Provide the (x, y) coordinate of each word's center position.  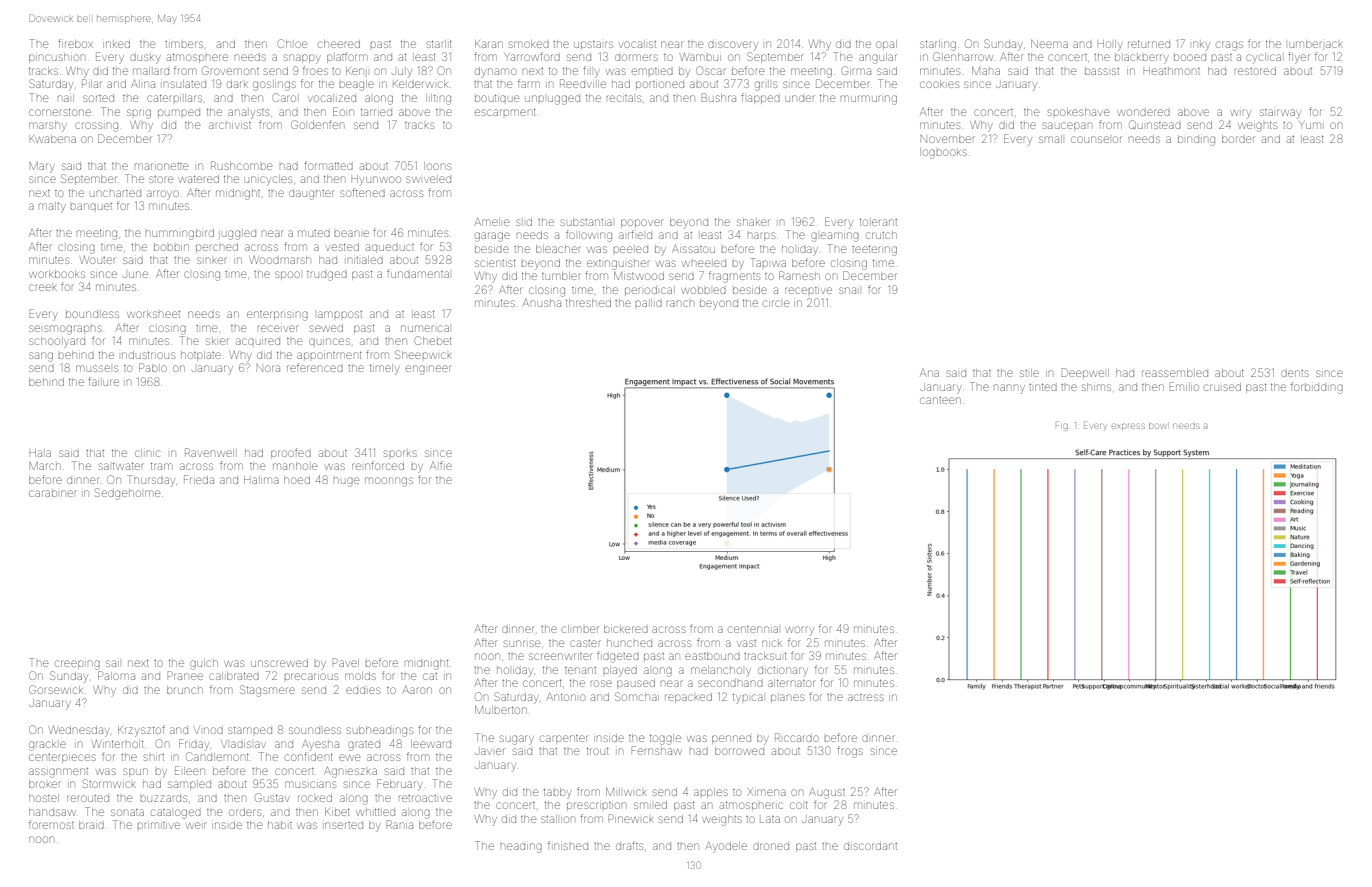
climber (580, 629)
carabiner (53, 493)
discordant (870, 846)
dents (1295, 373)
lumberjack (1316, 44)
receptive (808, 290)
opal (886, 44)
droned (771, 846)
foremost (51, 824)
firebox (75, 43)
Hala (40, 453)
